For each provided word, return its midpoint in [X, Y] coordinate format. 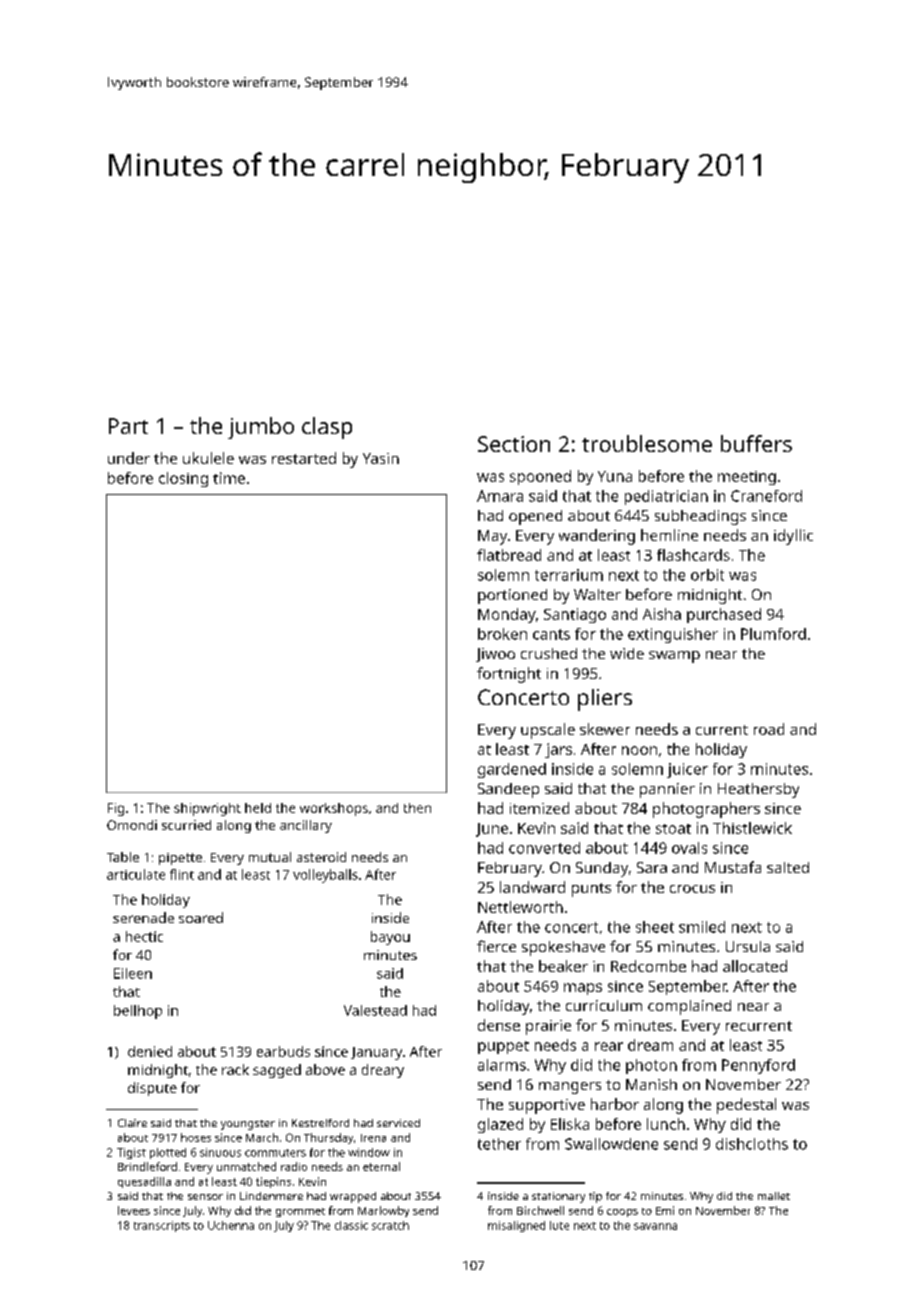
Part [128, 426]
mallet [774, 1196]
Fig [116, 809]
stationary [558, 1197]
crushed [549, 653]
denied [150, 1051]
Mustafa [733, 867]
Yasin [381, 458]
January [376, 1053]
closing [183, 479]
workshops [334, 809]
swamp [674, 657]
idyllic [793, 537]
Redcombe [648, 966]
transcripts [162, 1226]
